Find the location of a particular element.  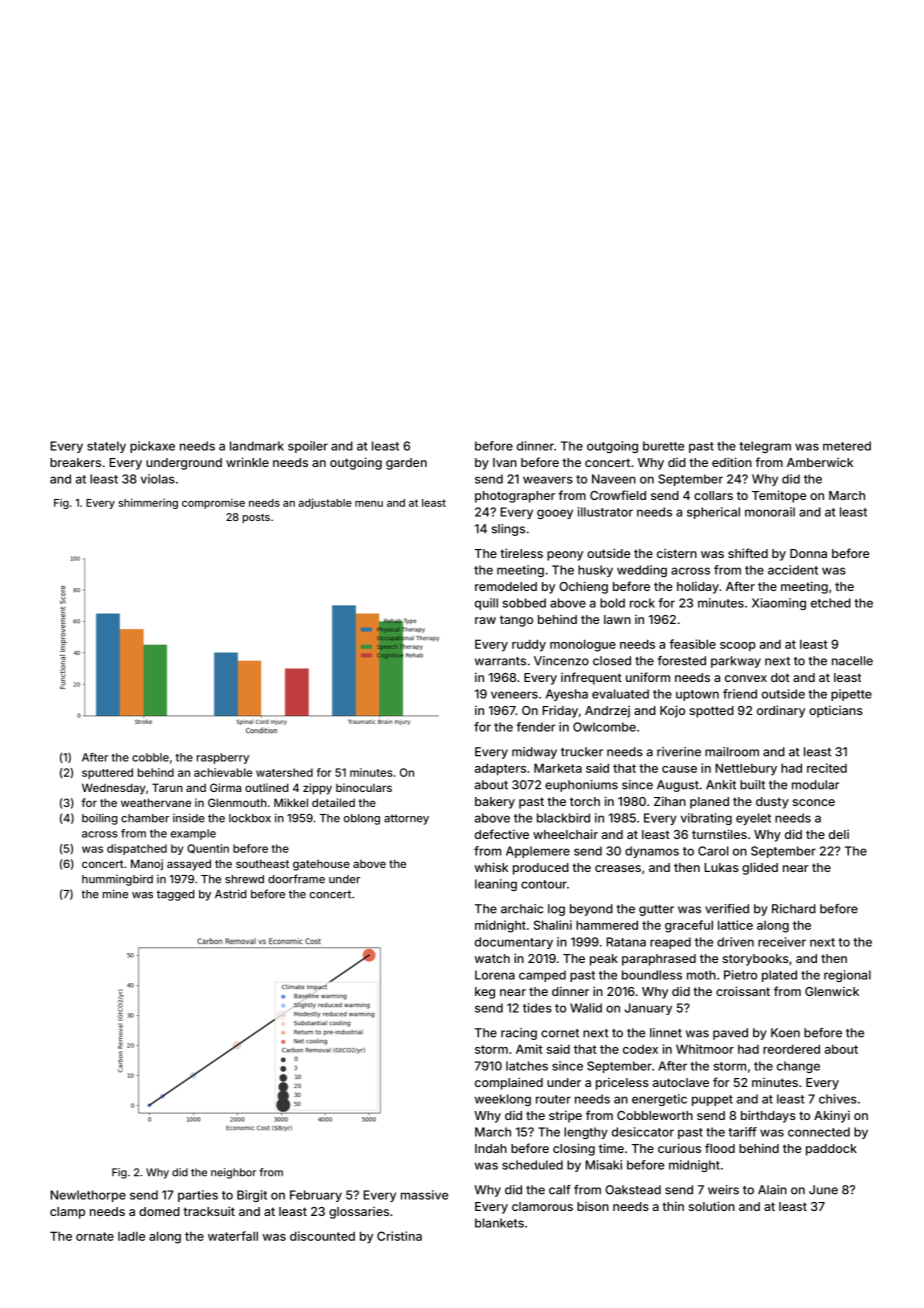

leaning is located at coordinates (496, 885).
